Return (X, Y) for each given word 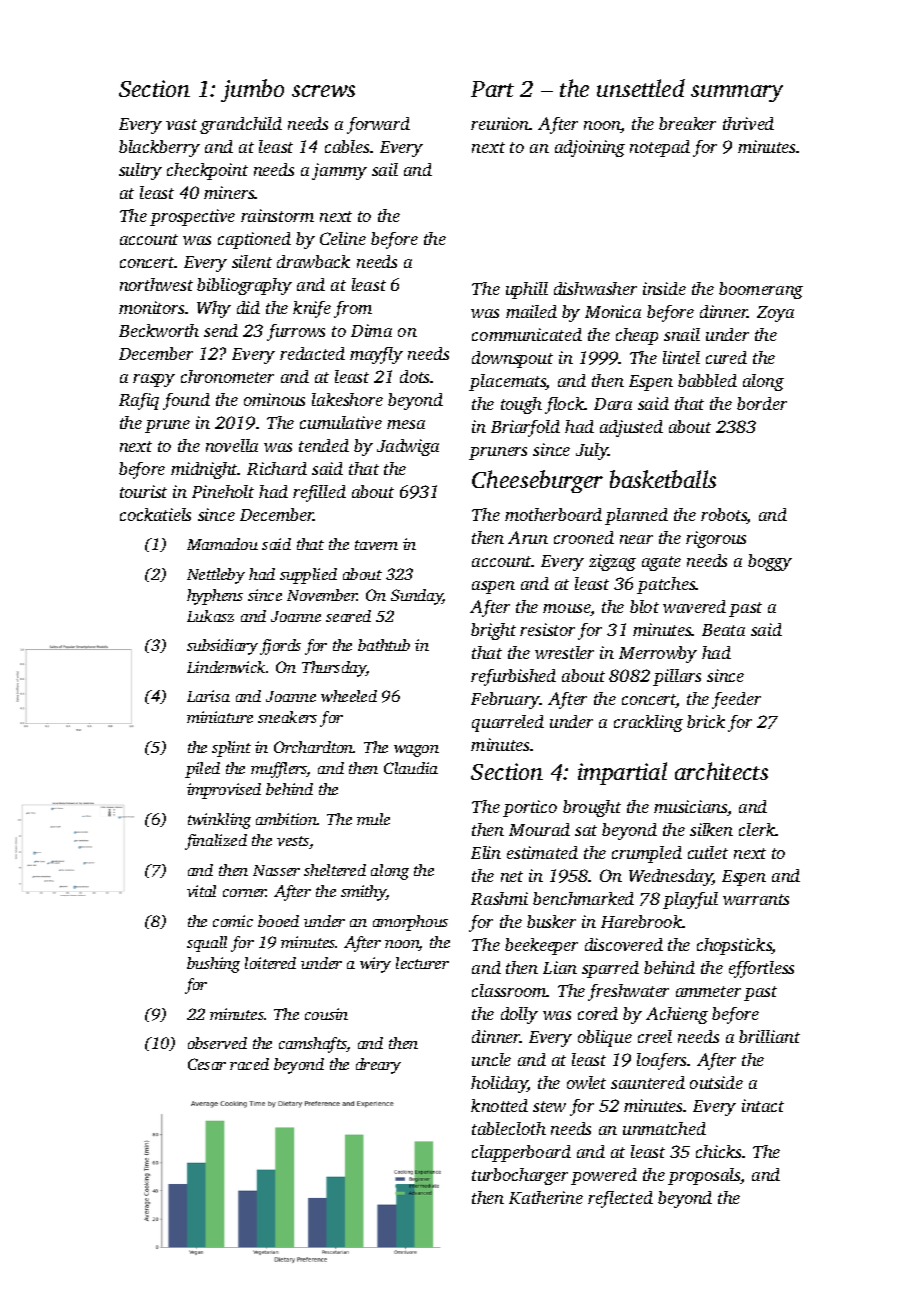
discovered (624, 944)
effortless (761, 969)
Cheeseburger (537, 481)
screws (323, 91)
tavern (376, 545)
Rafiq (139, 401)
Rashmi (499, 898)
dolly (519, 1015)
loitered (270, 963)
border (762, 403)
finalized (216, 842)
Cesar (207, 1064)
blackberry (159, 148)
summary (737, 93)
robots (724, 516)
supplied (308, 576)
